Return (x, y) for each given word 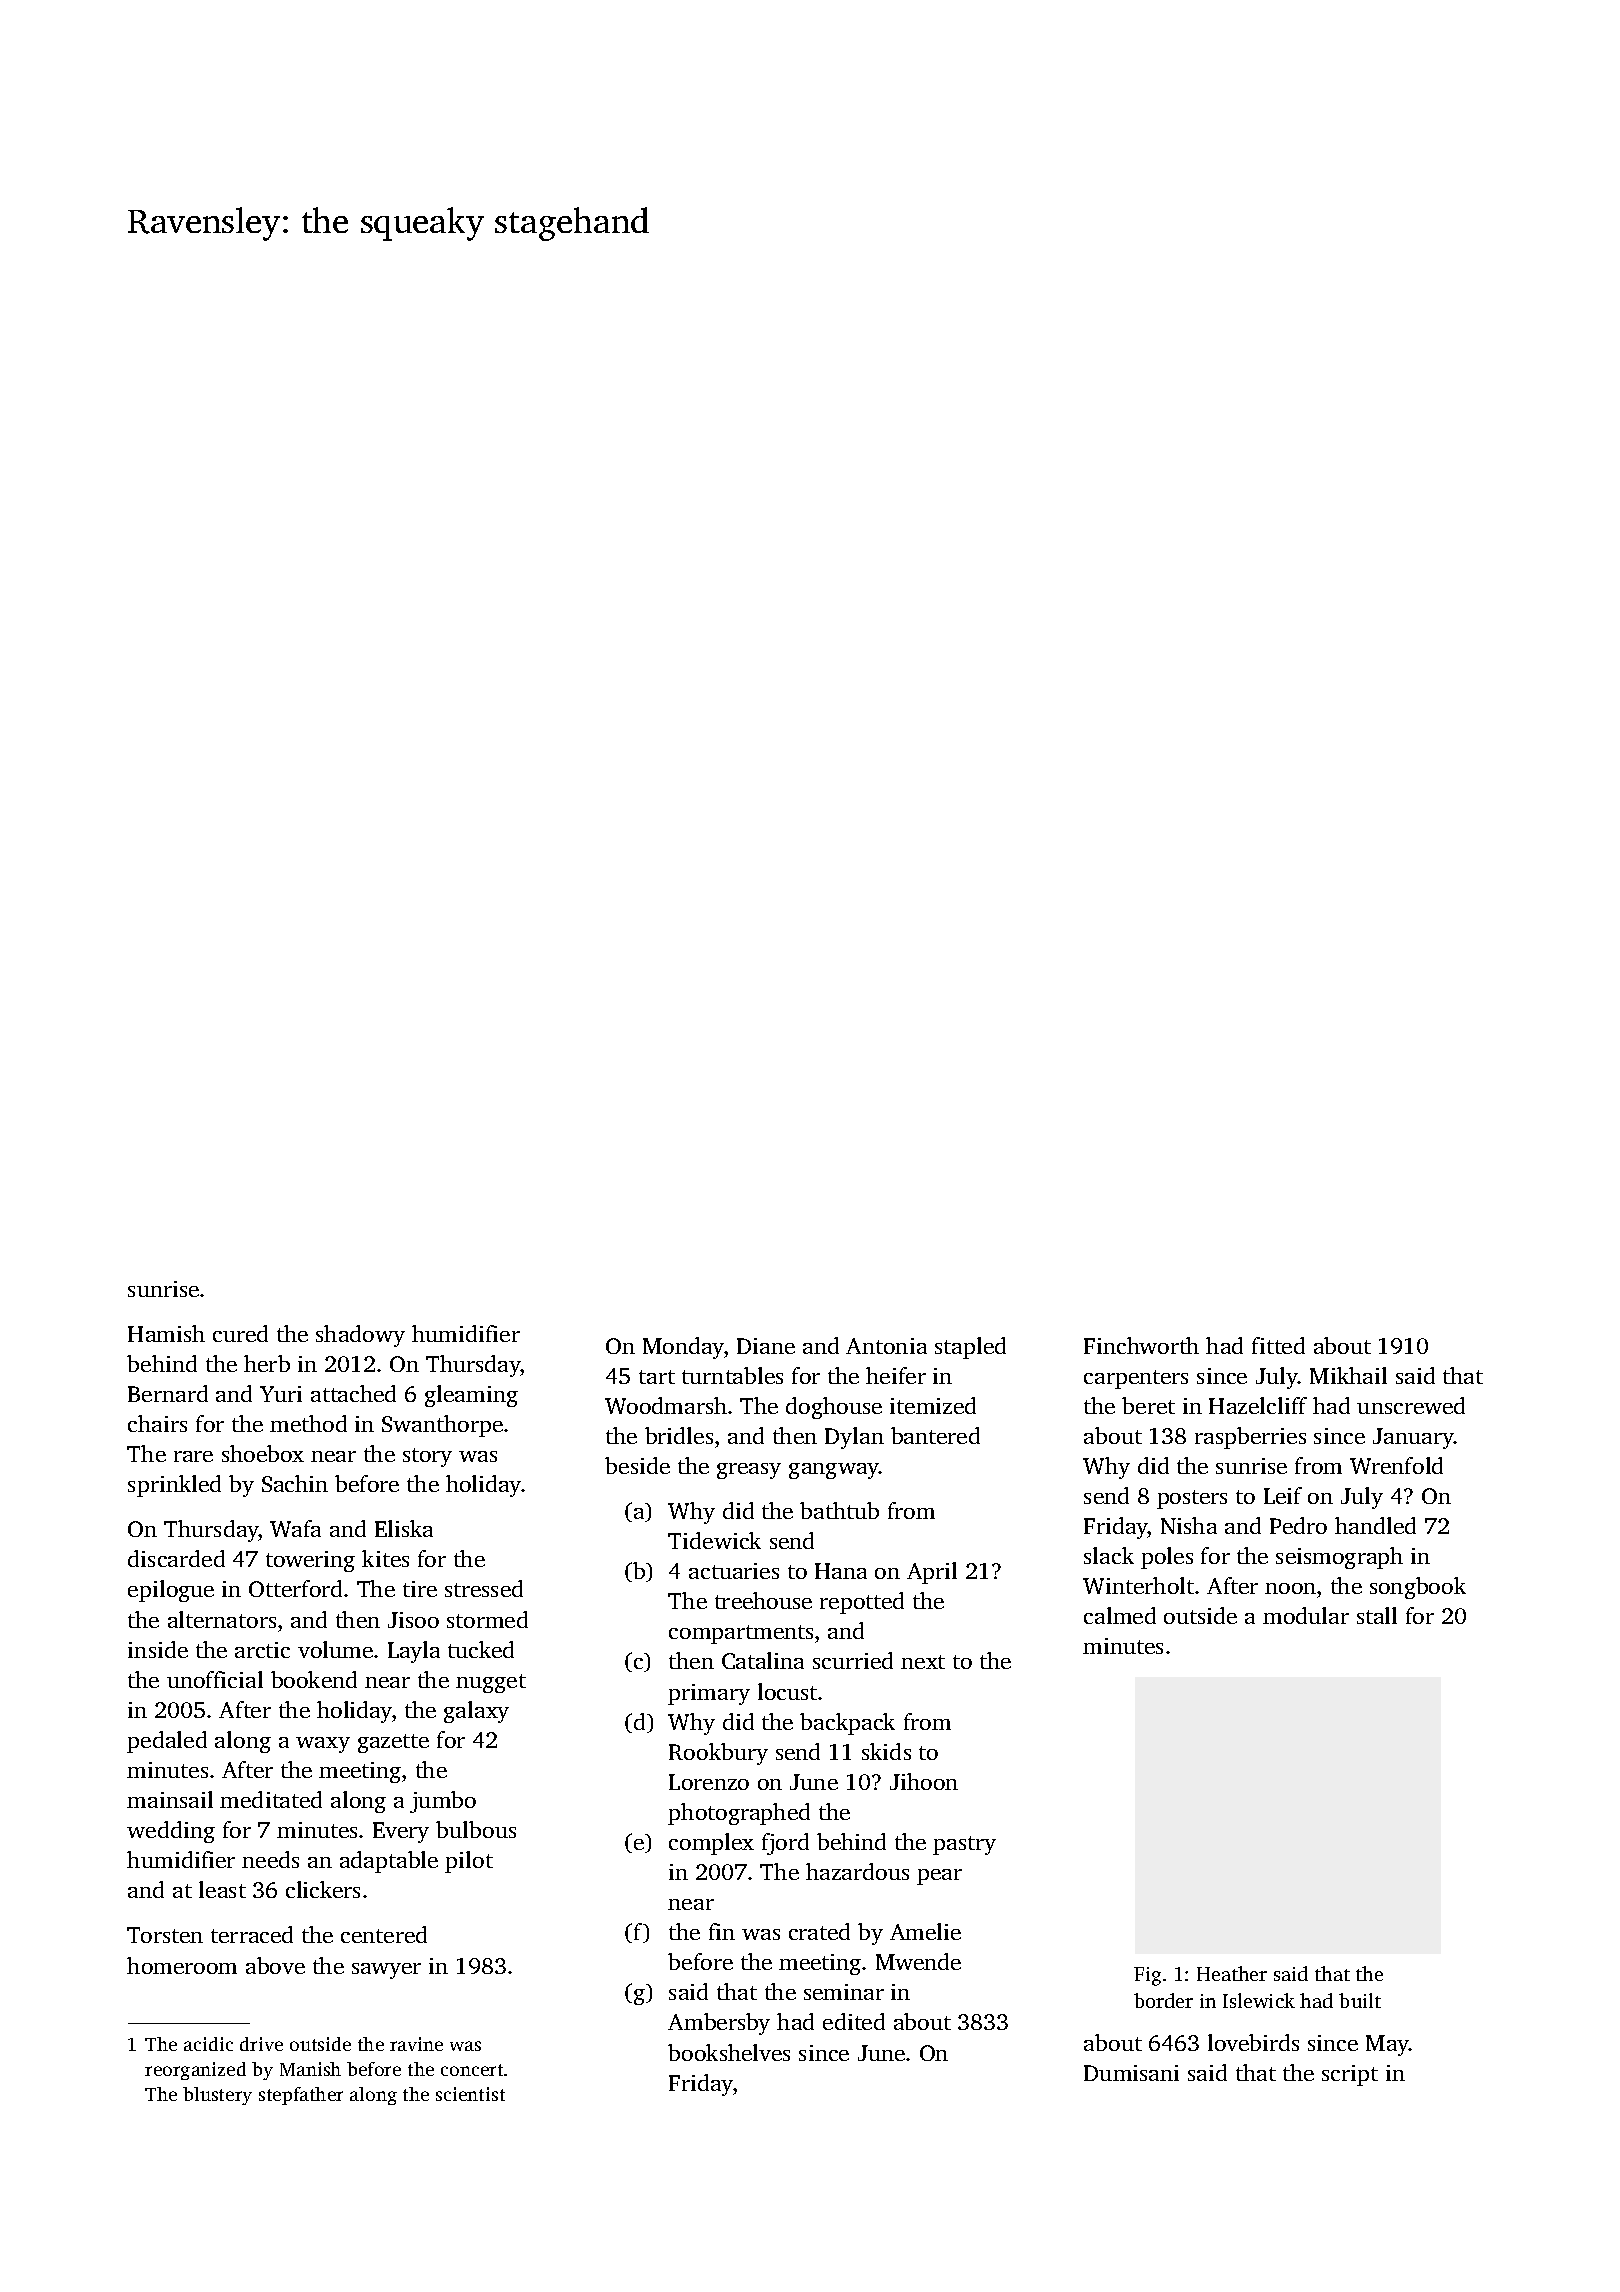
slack (1109, 1555)
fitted (1278, 1345)
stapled (970, 1348)
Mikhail (1348, 1375)
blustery (217, 2096)
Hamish (166, 1333)
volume (335, 1649)
